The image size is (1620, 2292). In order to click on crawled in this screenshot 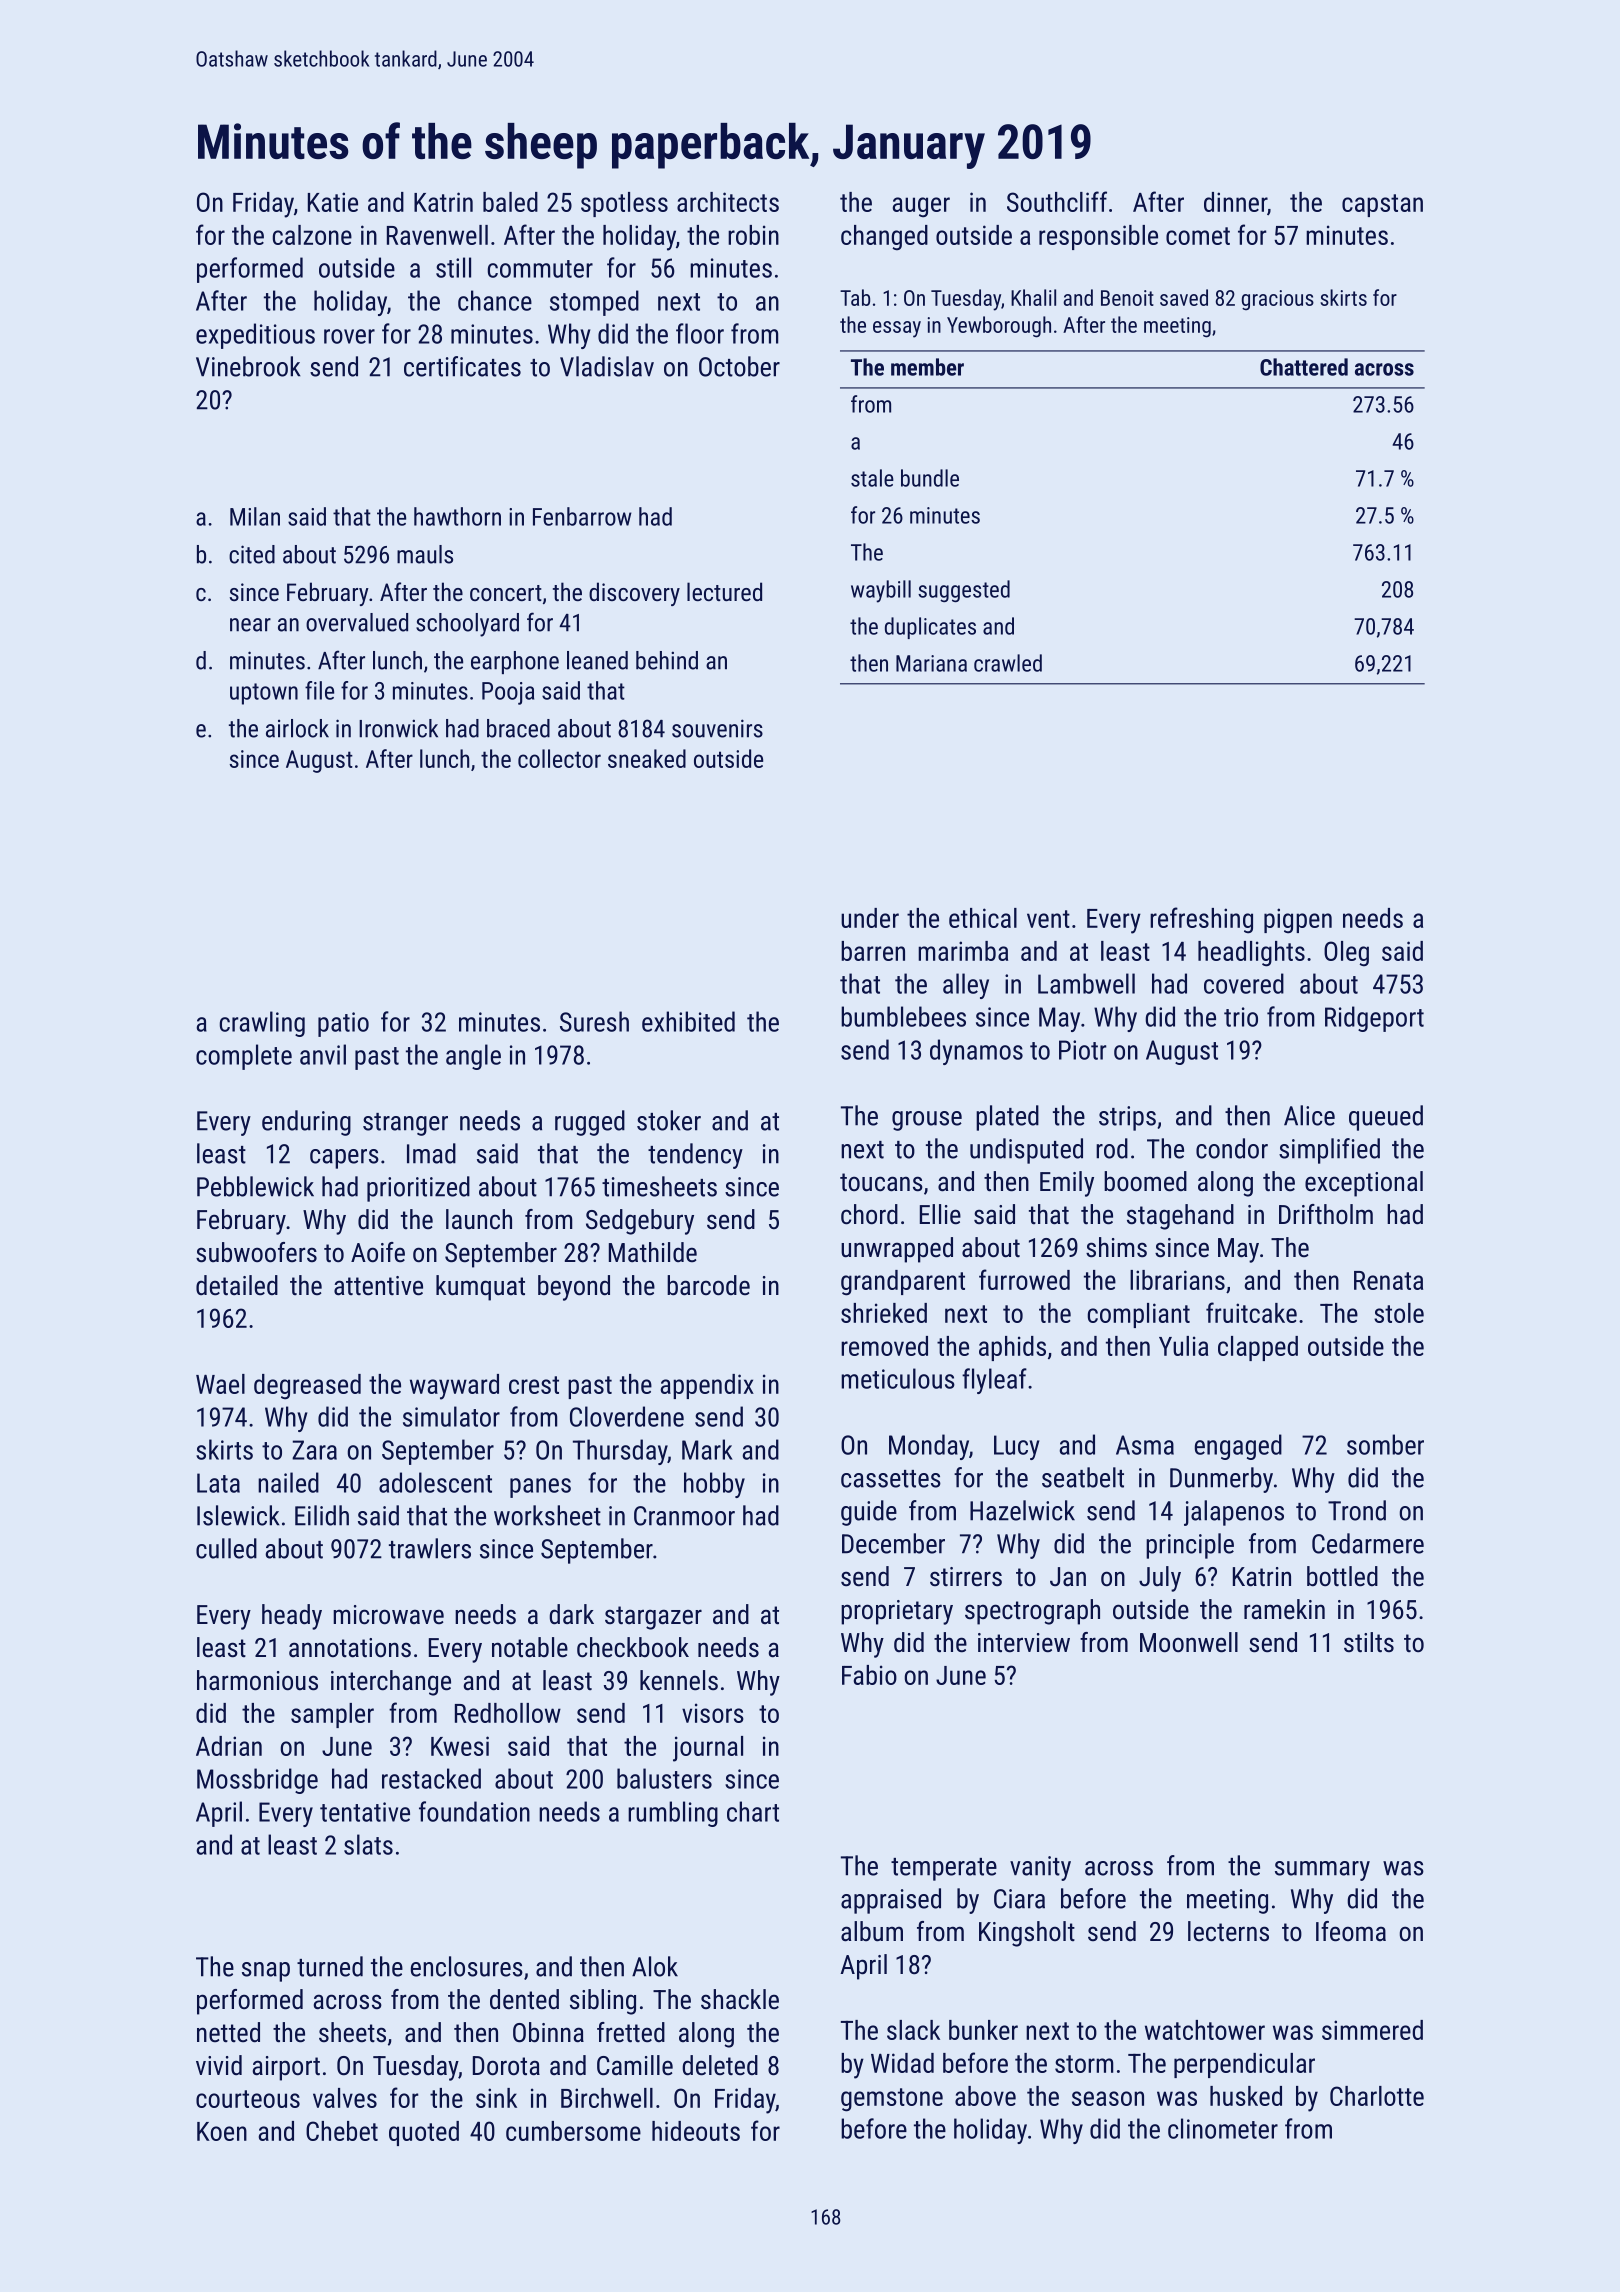, I will do `click(1008, 663)`.
